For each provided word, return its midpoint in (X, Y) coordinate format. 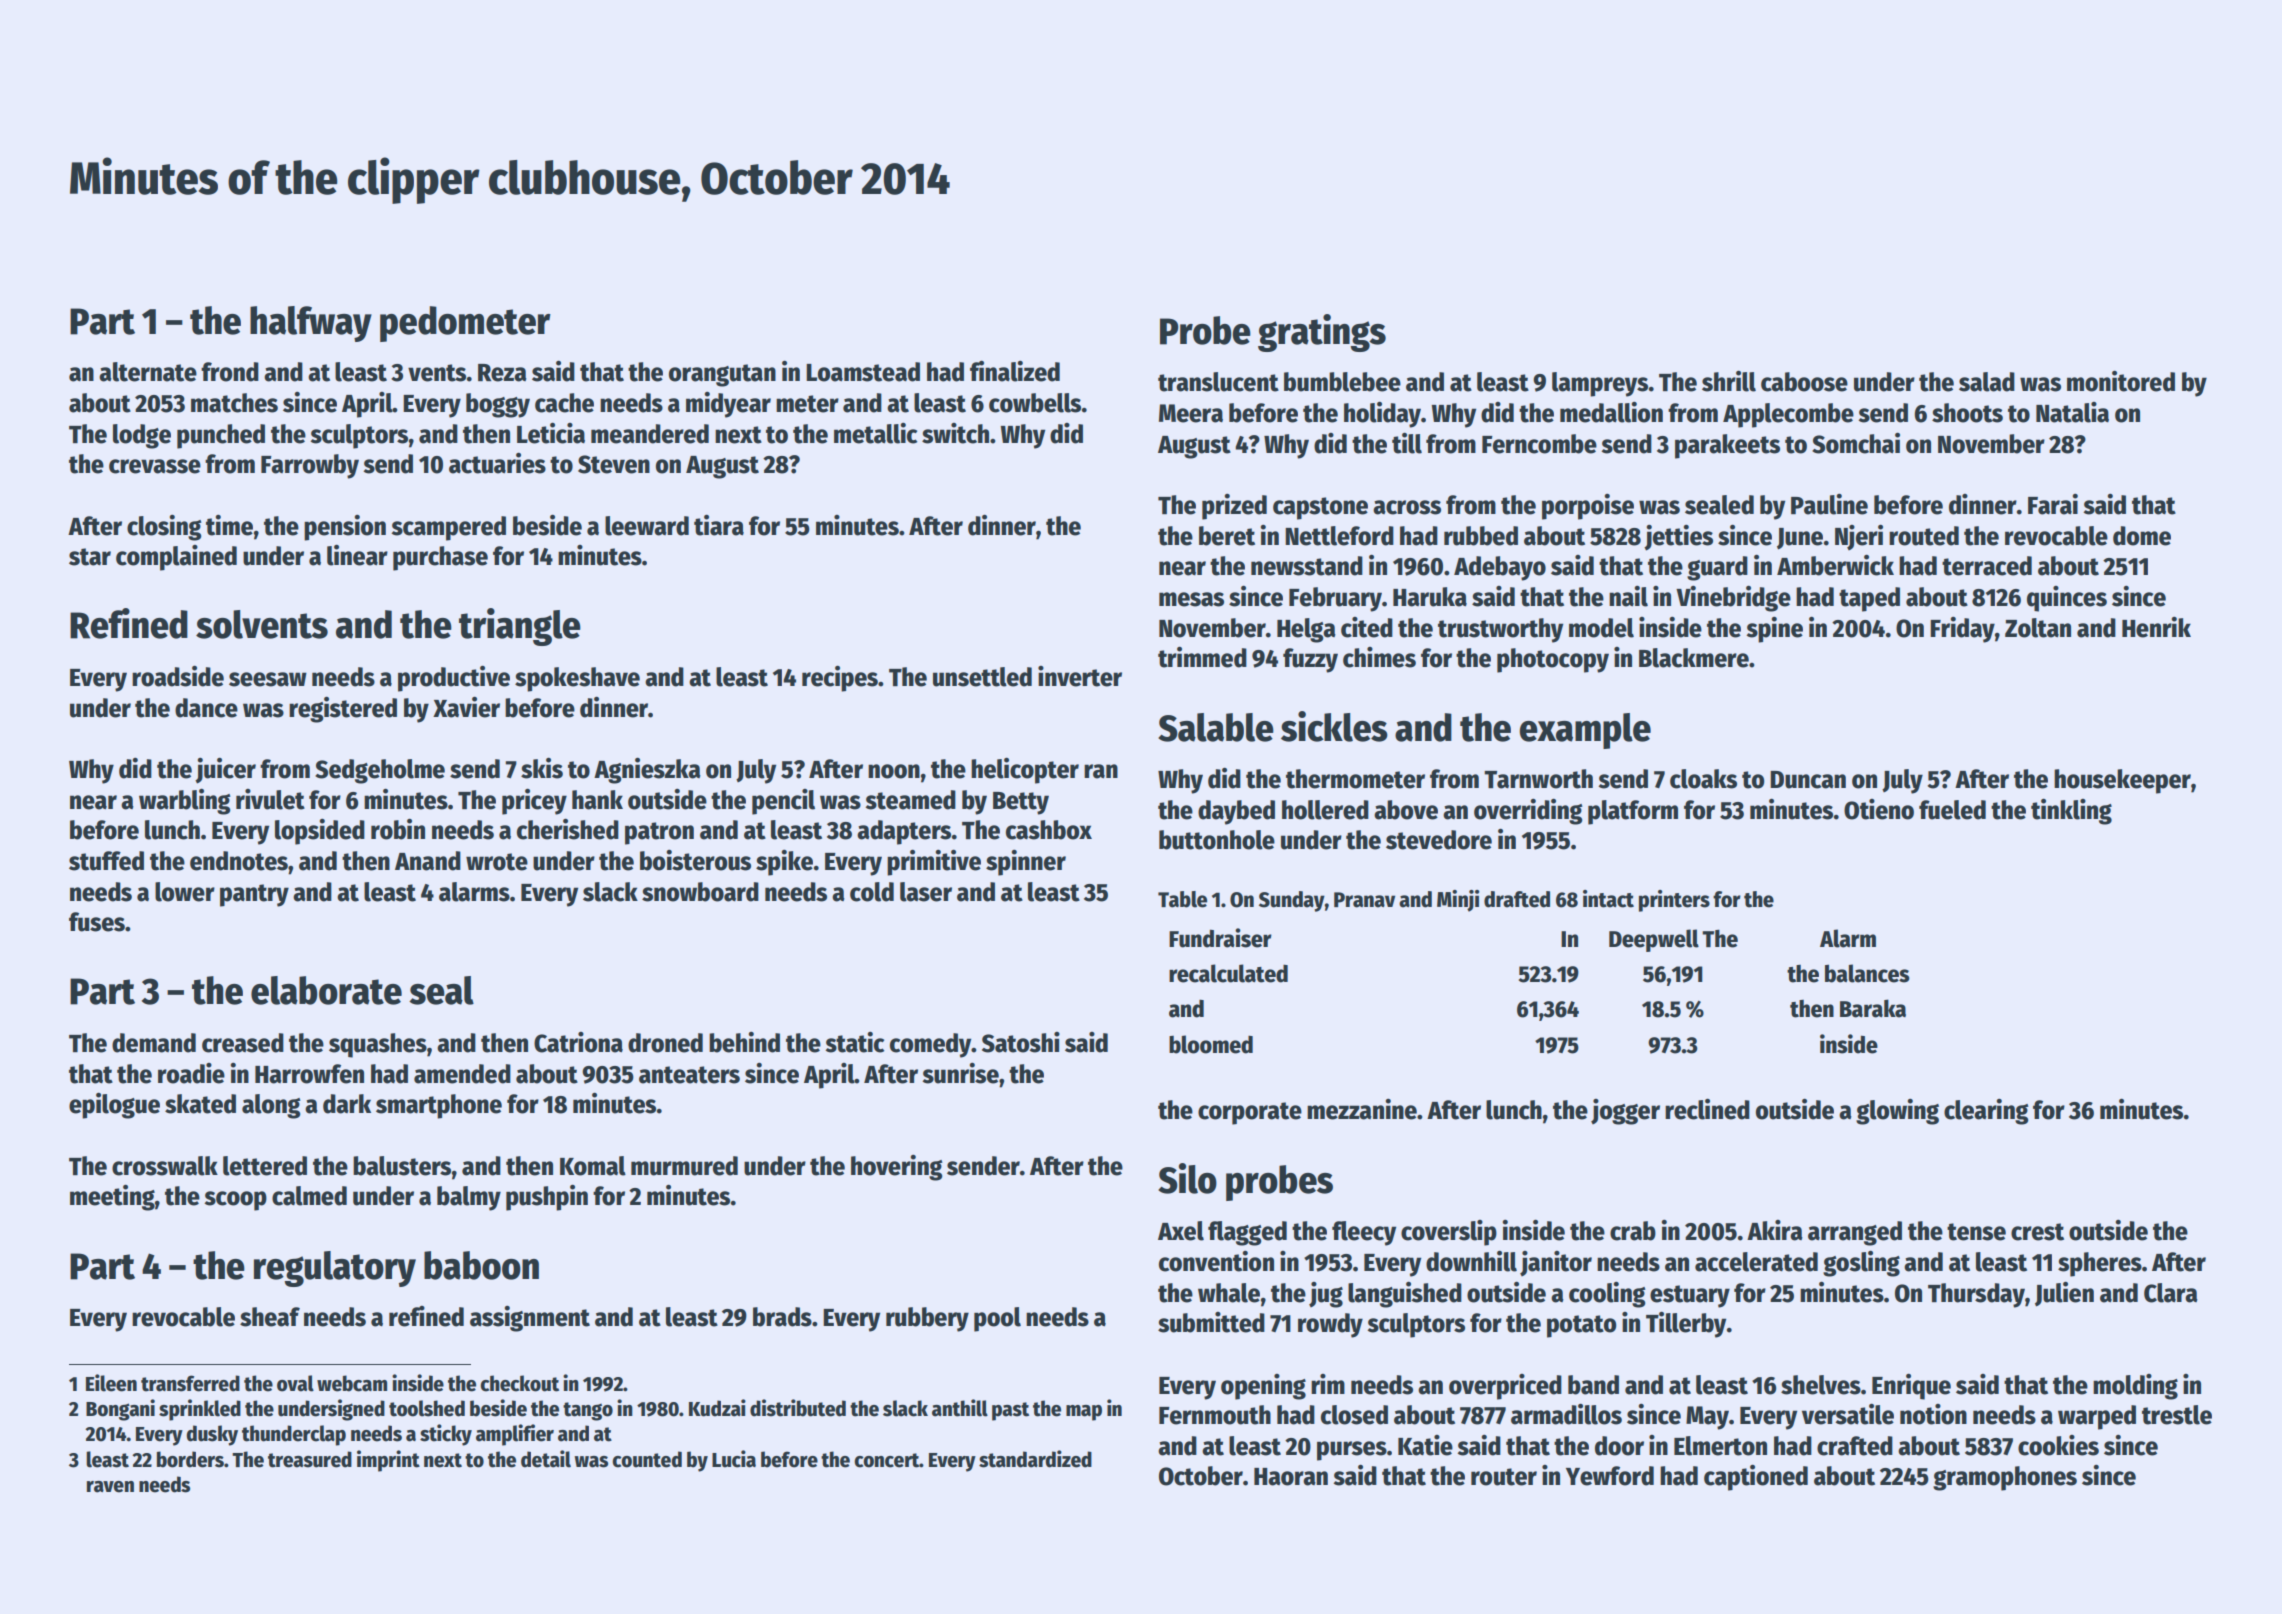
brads (782, 1317)
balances (1867, 973)
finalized (1015, 371)
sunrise (960, 1073)
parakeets (1727, 446)
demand (154, 1043)
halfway (311, 324)
